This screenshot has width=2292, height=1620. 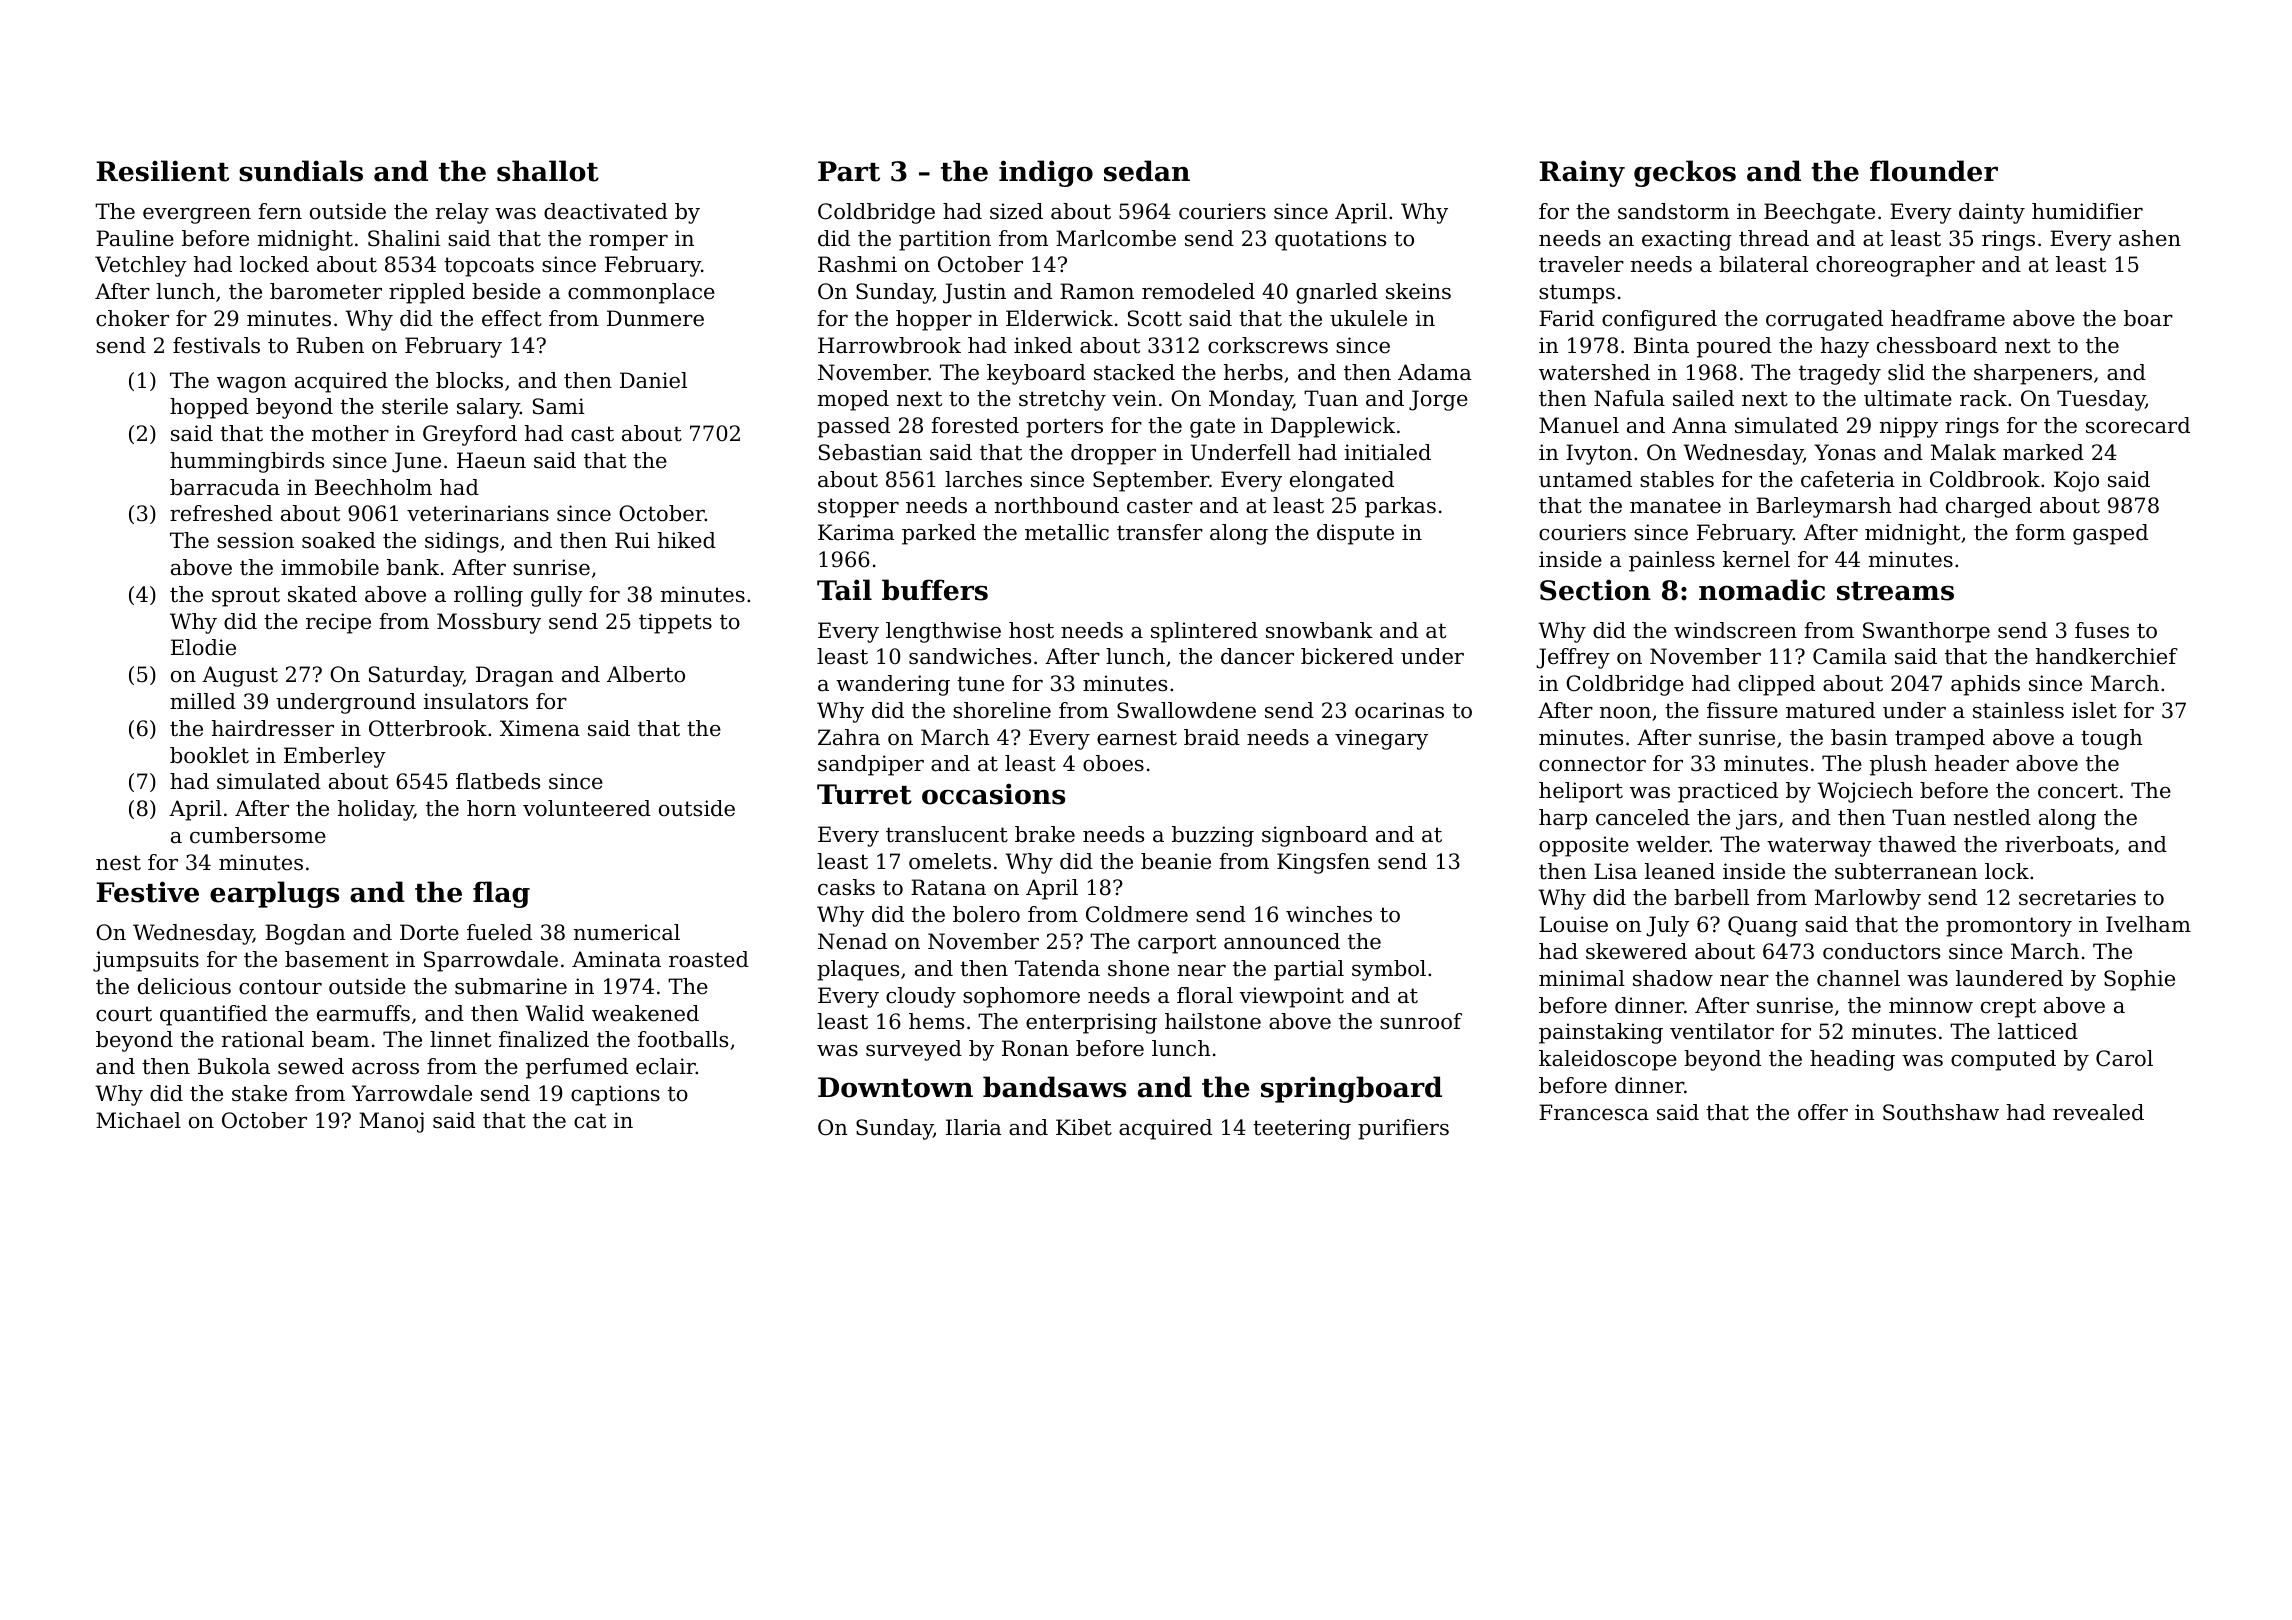 I want to click on kernel, so click(x=1756, y=559).
